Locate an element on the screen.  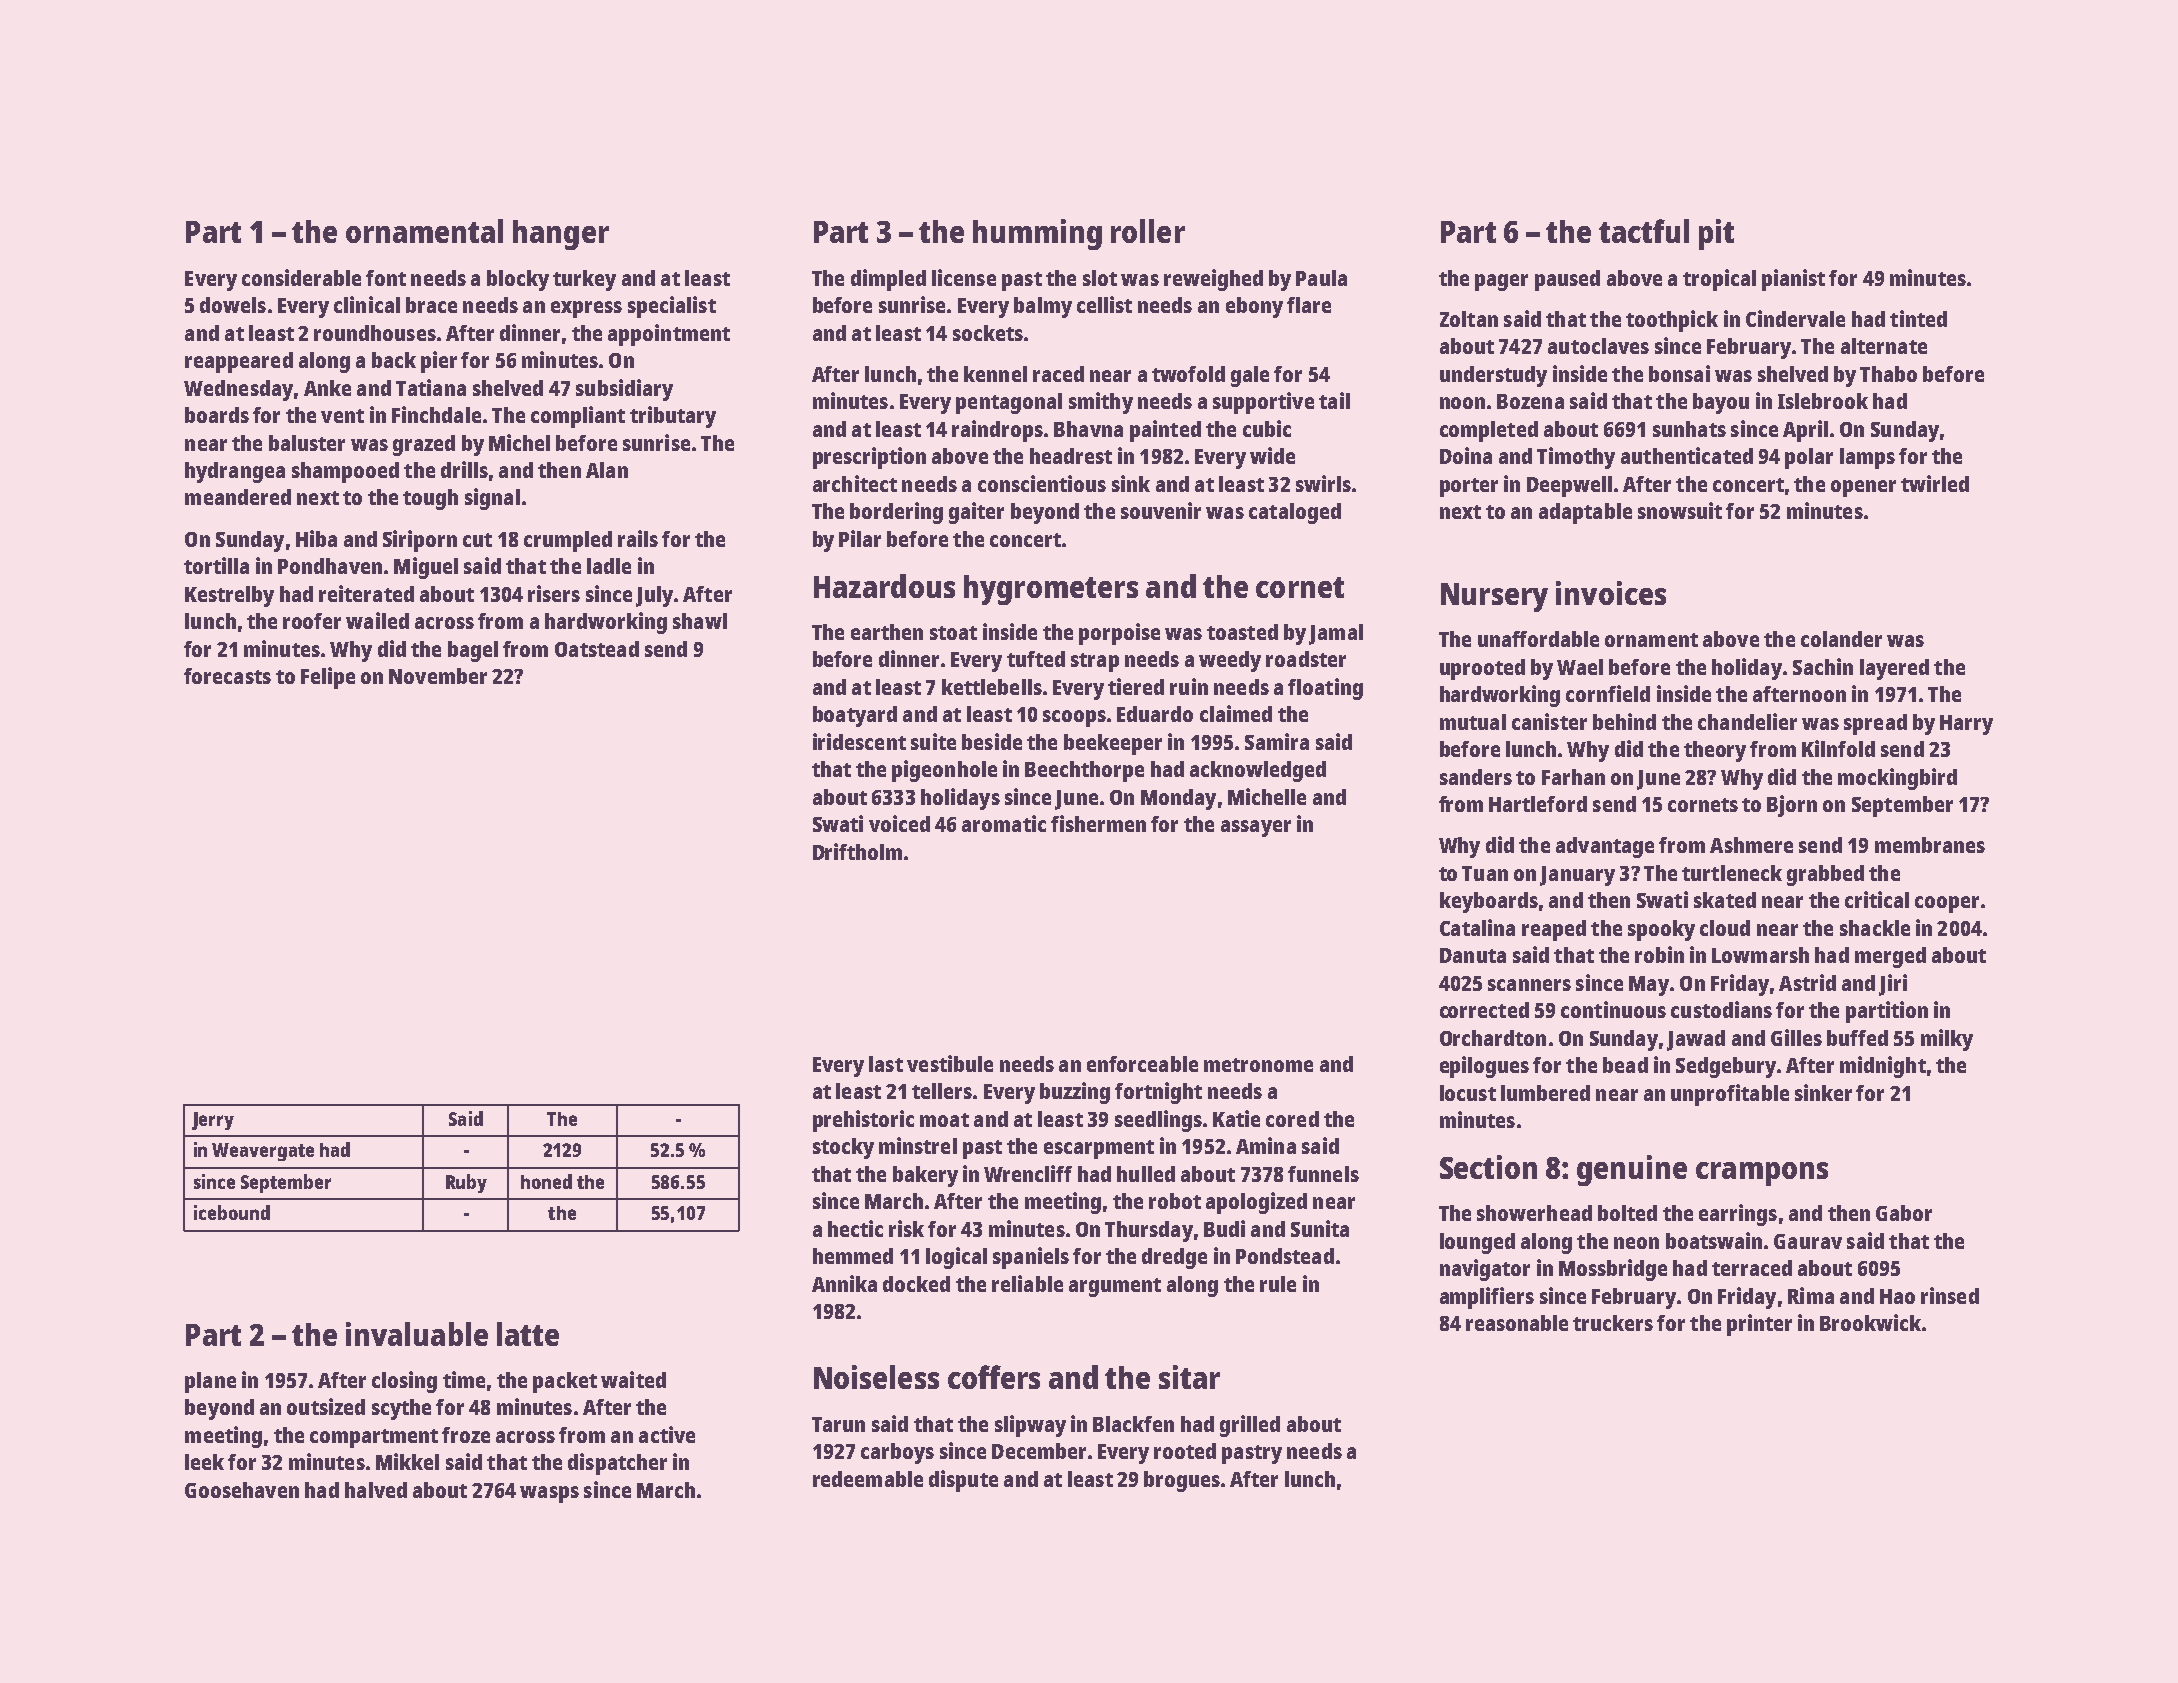
dimpled is located at coordinates (888, 280).
